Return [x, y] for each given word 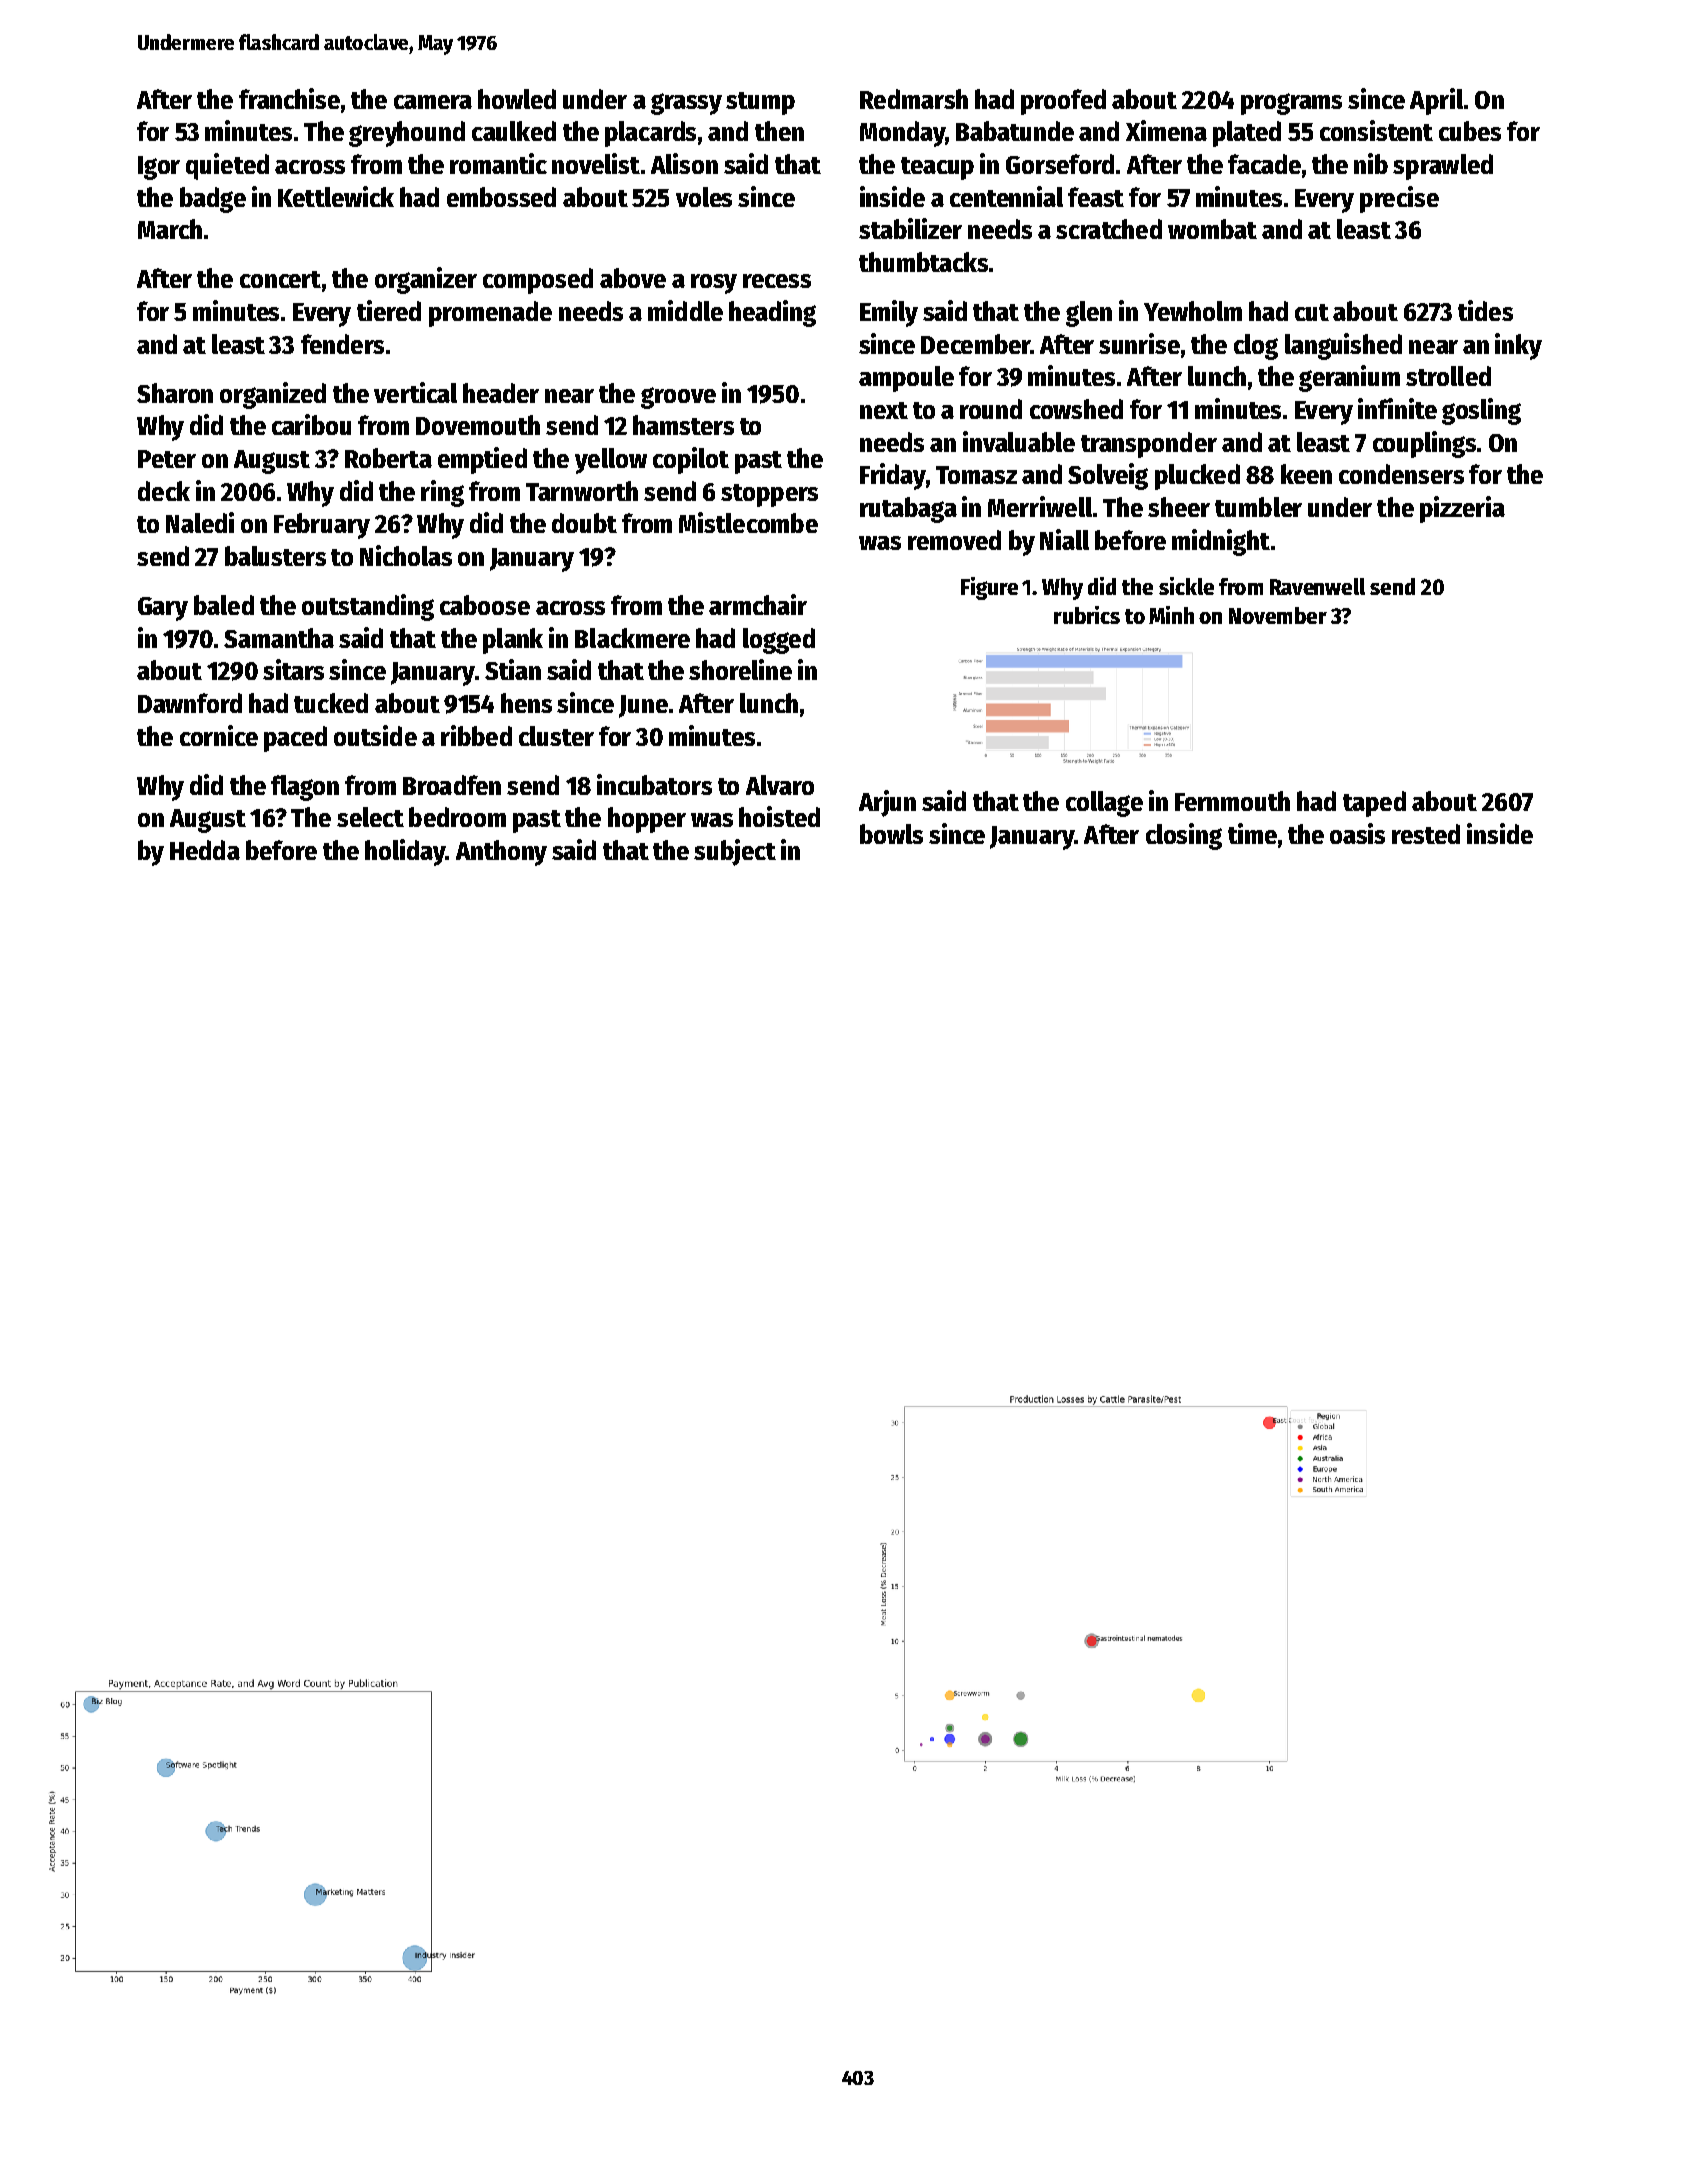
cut [1312, 312]
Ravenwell [1317, 586]
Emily [889, 313]
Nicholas [406, 555]
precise [1399, 199]
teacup [937, 168]
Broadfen [452, 785]
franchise [289, 98]
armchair [758, 604]
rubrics [1087, 615]
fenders [342, 344]
